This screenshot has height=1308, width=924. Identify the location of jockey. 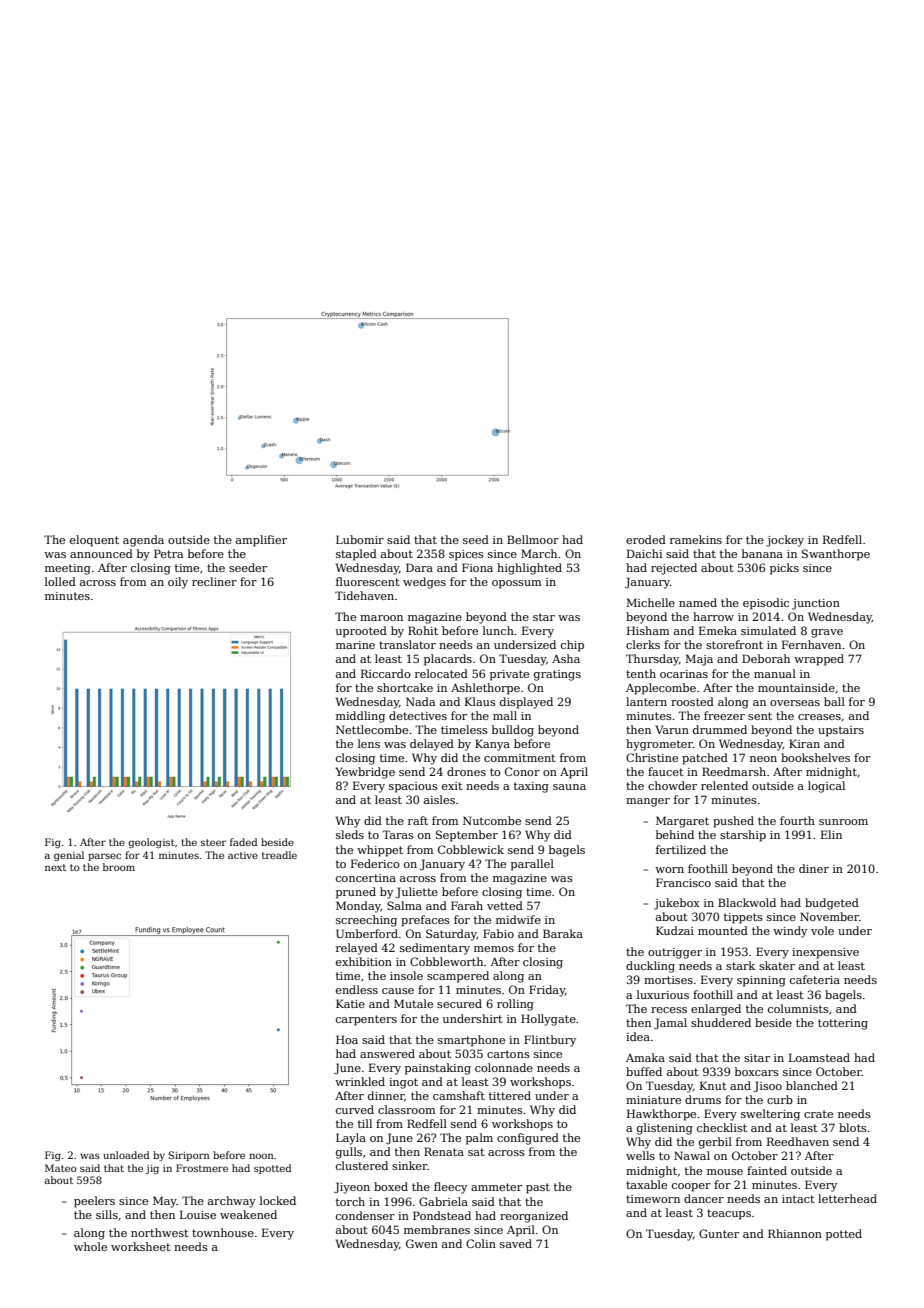
(785, 541).
